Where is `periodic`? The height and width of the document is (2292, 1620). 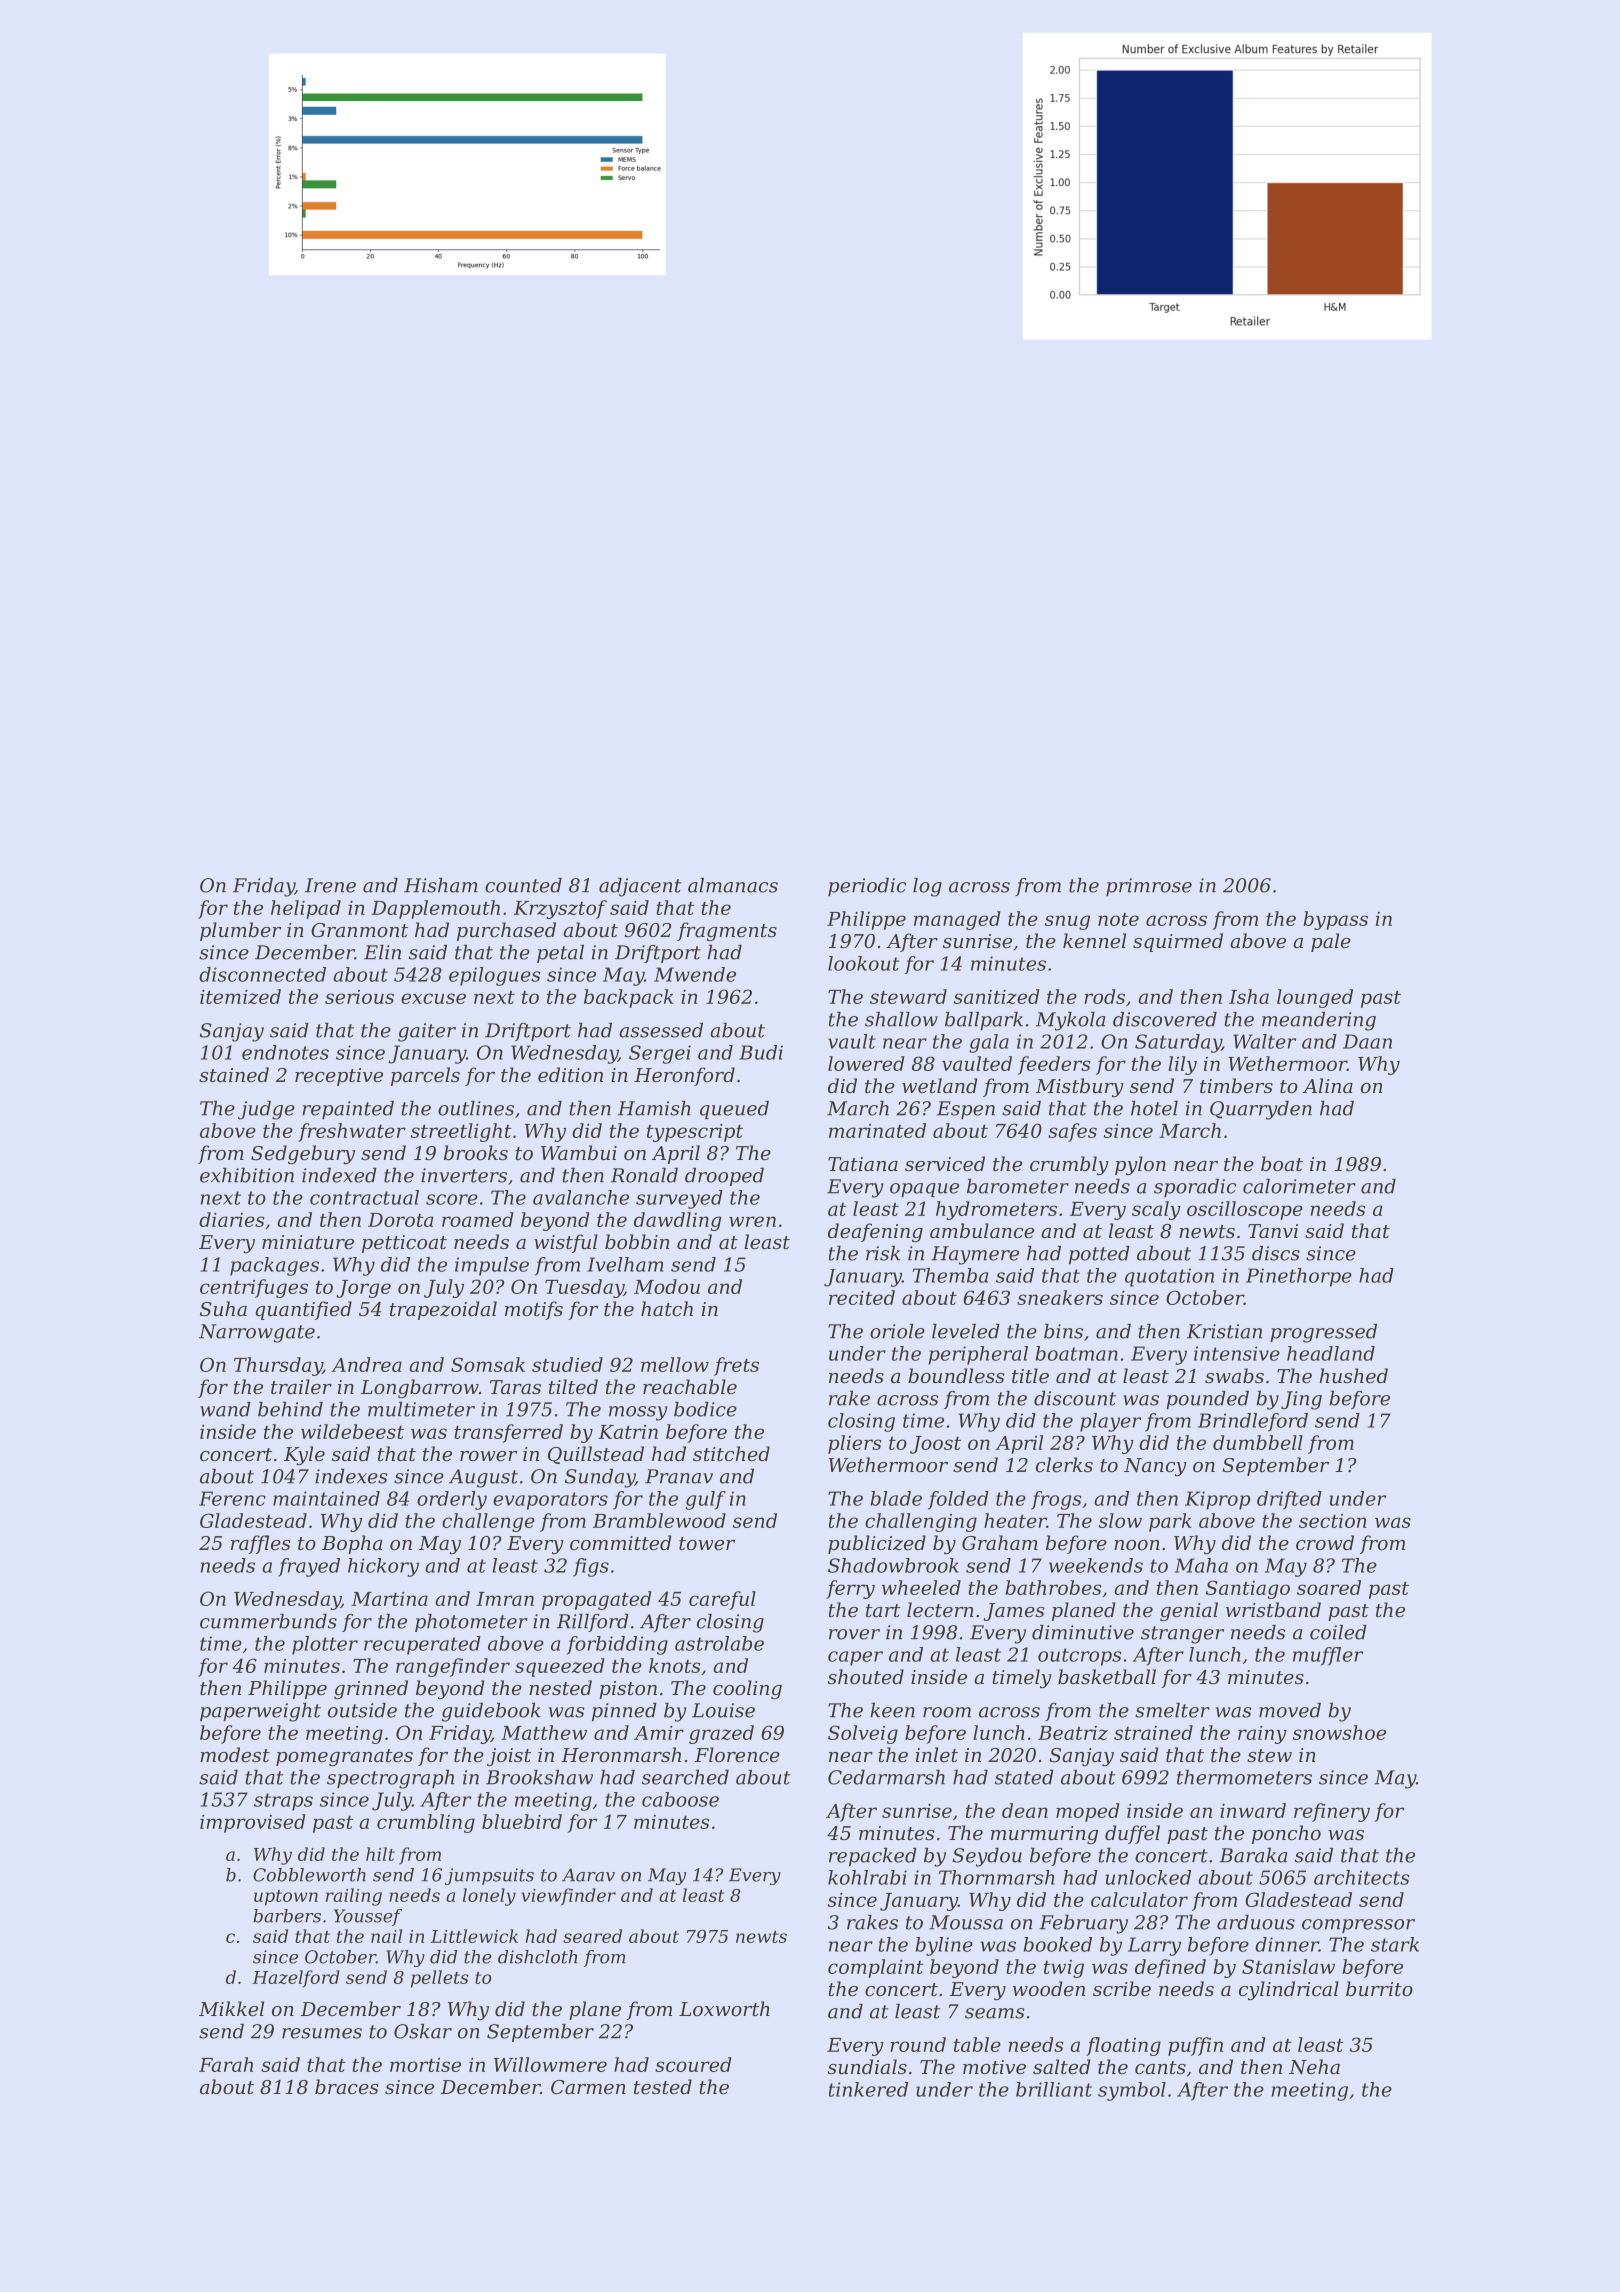
periodic is located at coordinates (867, 887).
